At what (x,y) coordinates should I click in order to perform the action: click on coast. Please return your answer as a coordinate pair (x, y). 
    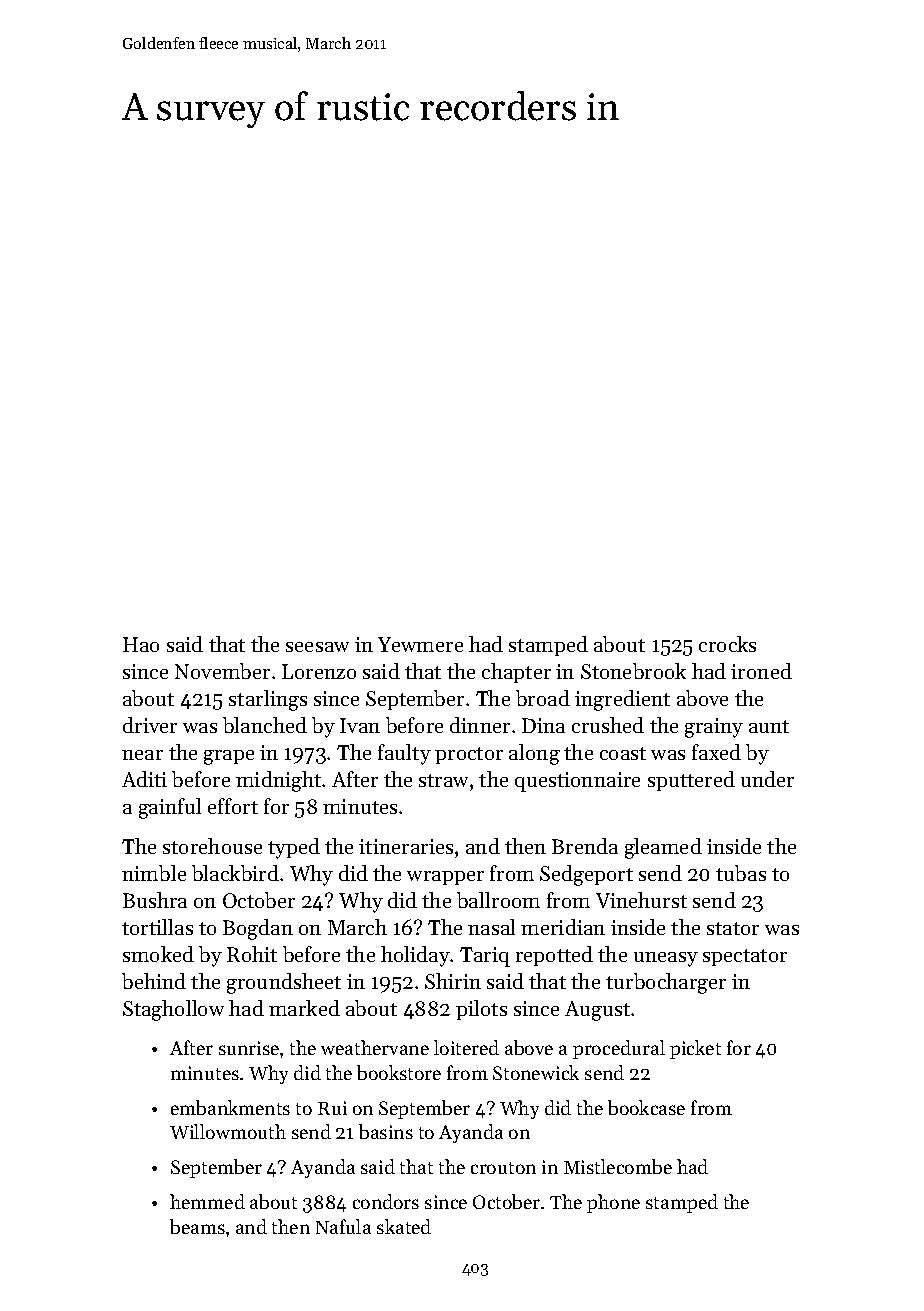
    Looking at the image, I should click on (623, 753).
